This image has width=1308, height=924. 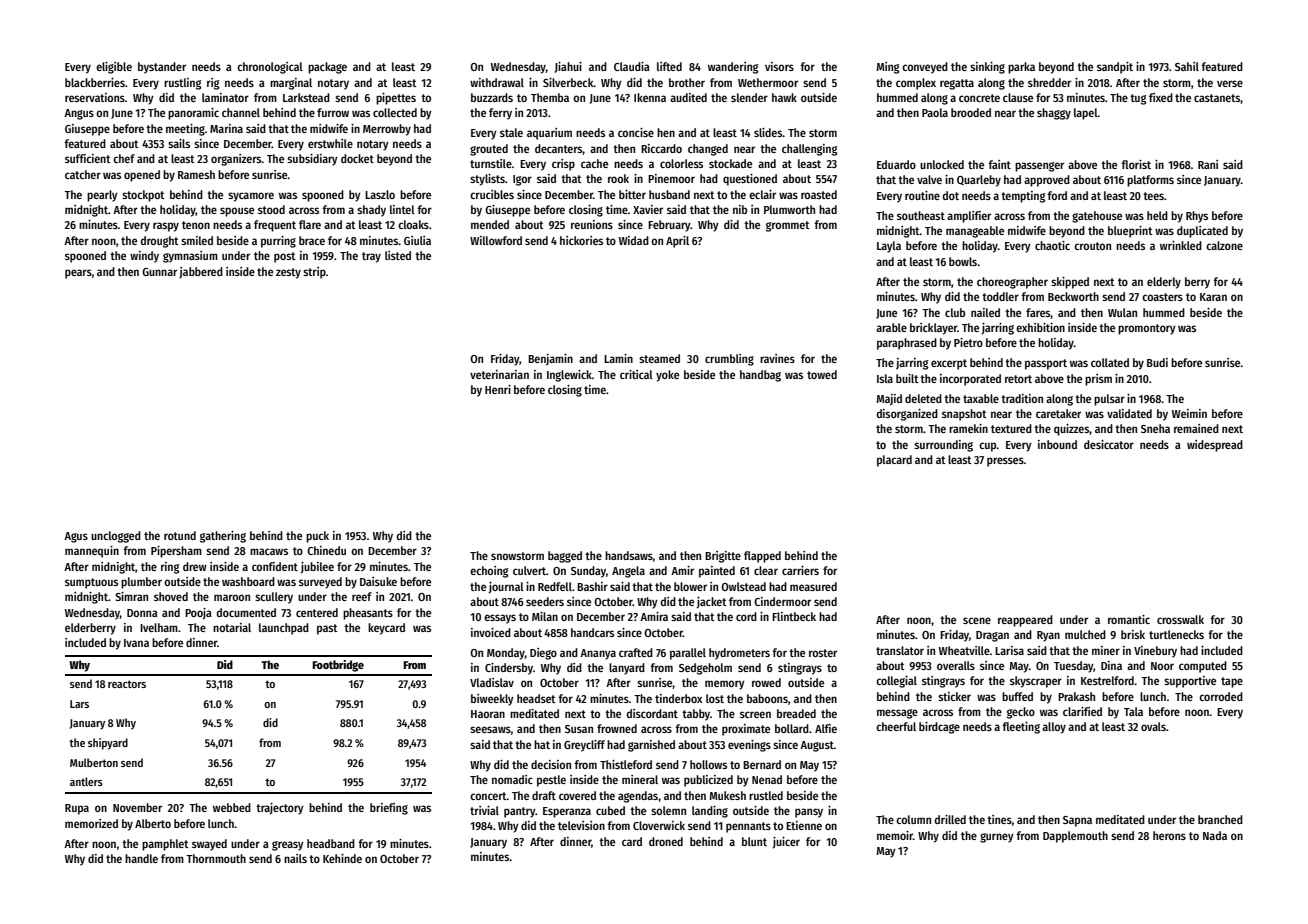 What do you see at coordinates (79, 114) in the image?
I see `Angus` at bounding box center [79, 114].
